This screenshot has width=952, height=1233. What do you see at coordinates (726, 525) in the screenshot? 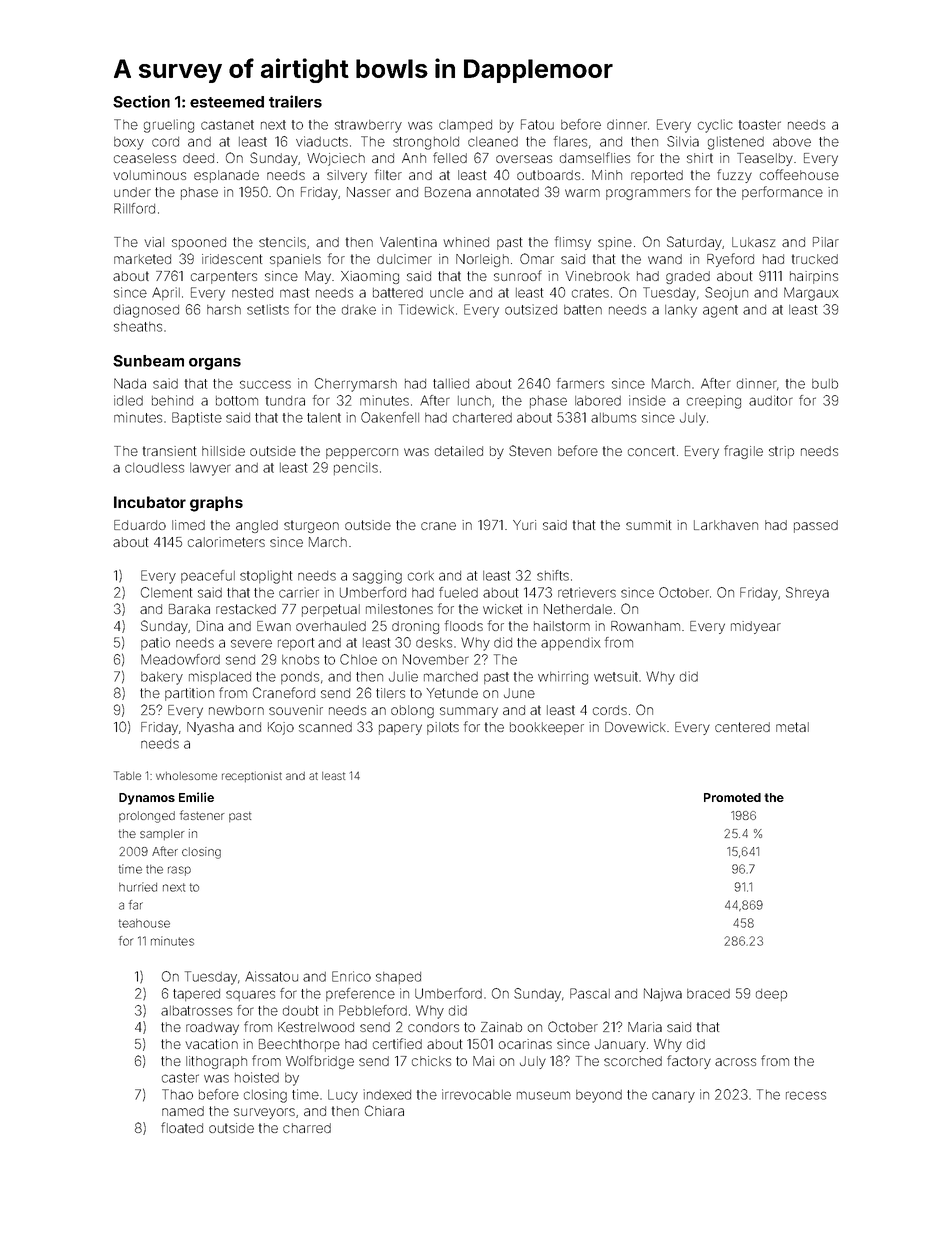
I see `Larkhaven` at bounding box center [726, 525].
